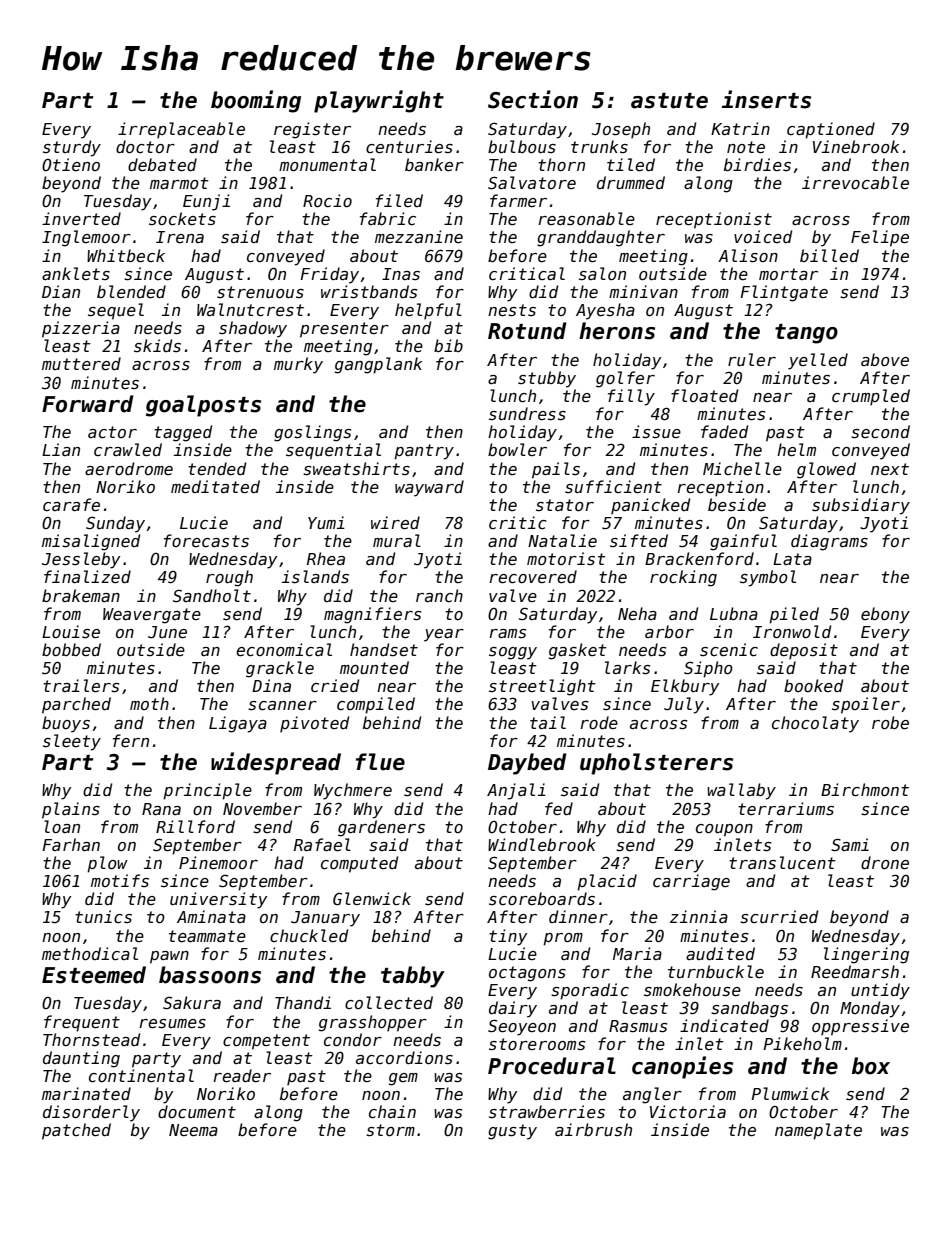 The width and height of the document is (952, 1233). What do you see at coordinates (806, 334) in the document?
I see `tango` at bounding box center [806, 334].
